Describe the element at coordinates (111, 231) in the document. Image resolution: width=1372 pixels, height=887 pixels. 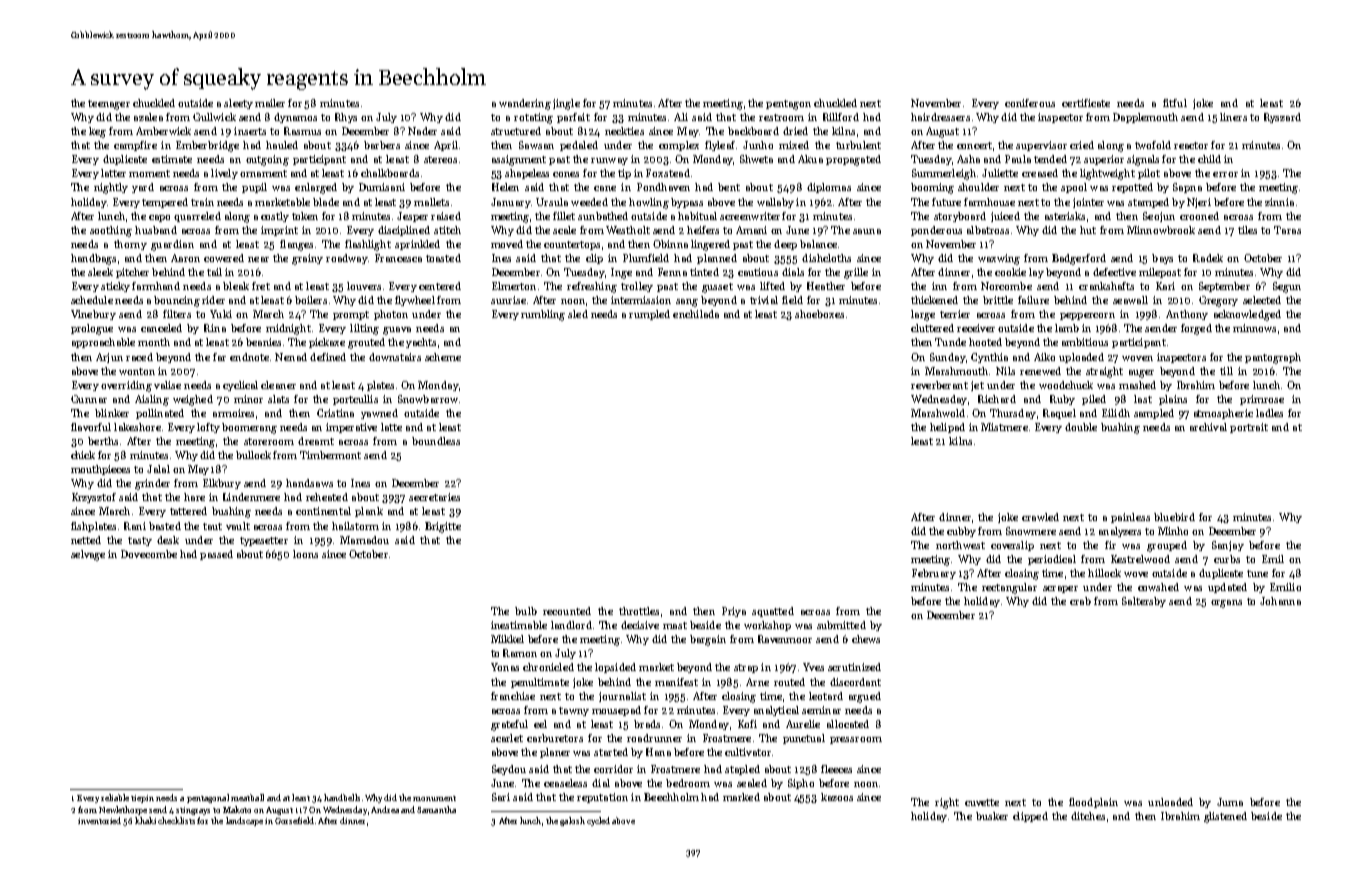
I see `soothing` at that location.
